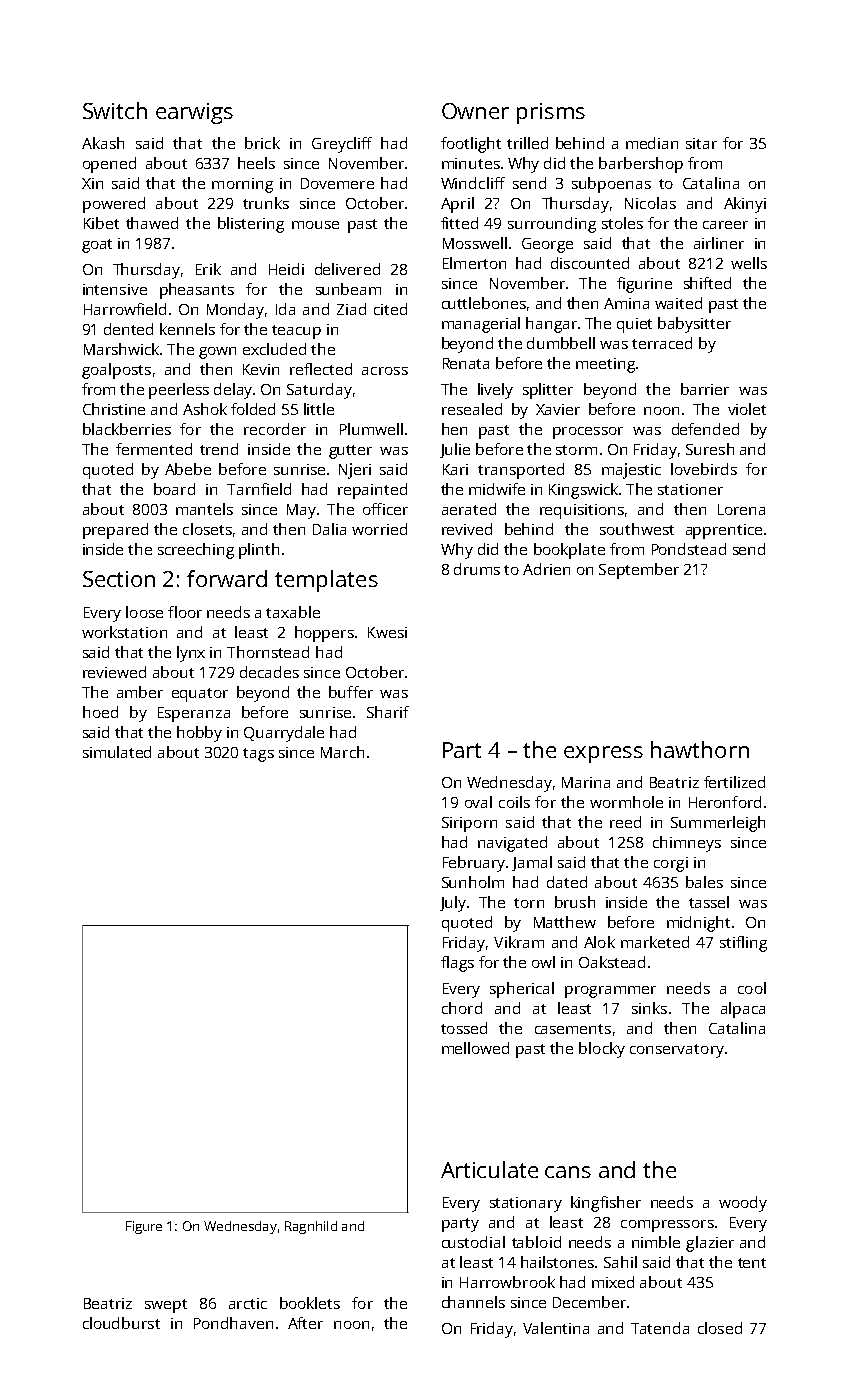 This screenshot has height=1400, width=849. Describe the element at coordinates (121, 1323) in the screenshot. I see `cloudburst` at that location.
